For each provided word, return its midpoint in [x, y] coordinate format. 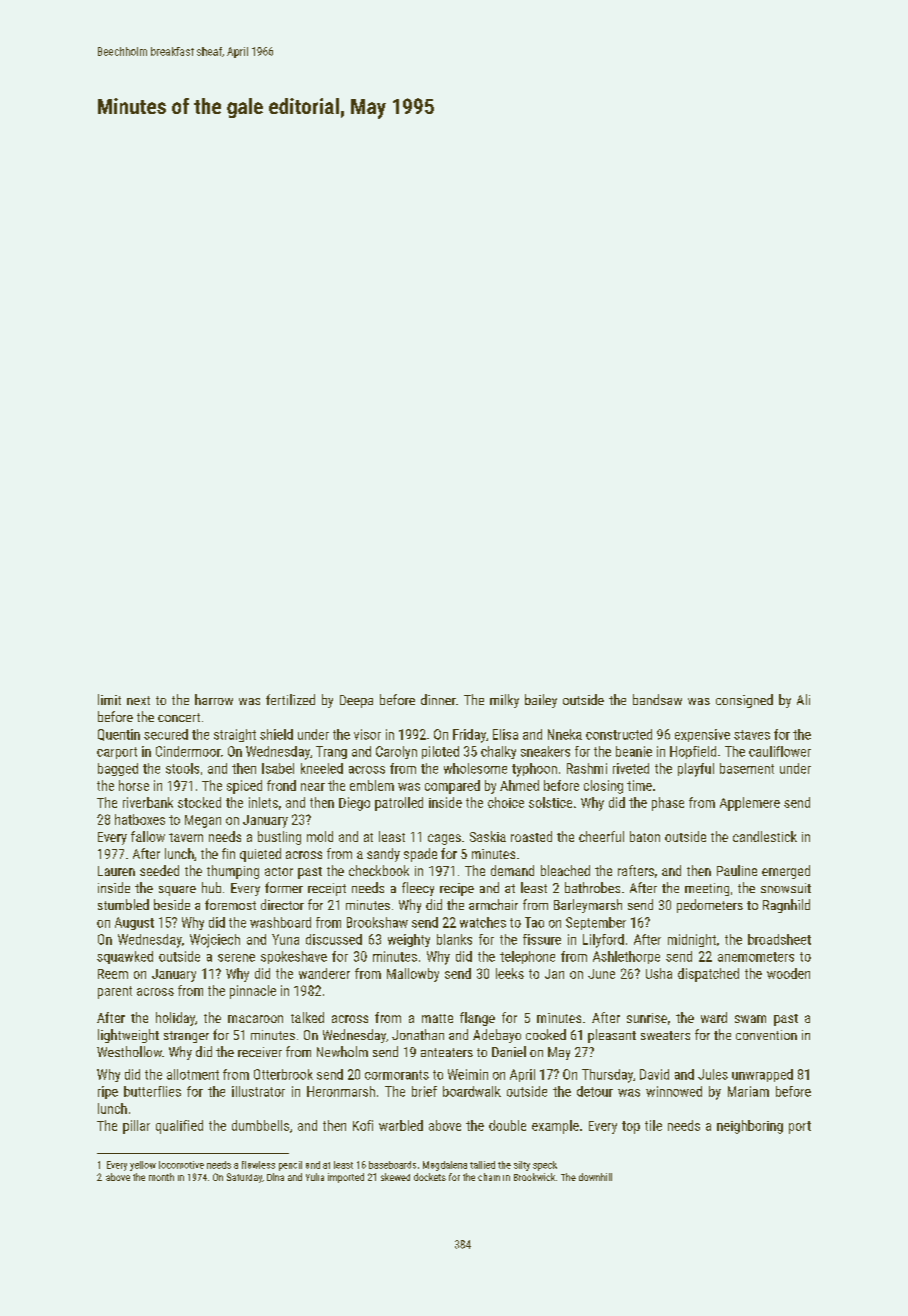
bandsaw [657, 699]
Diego [354, 804]
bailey [541, 701]
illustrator [258, 1091]
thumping [233, 872]
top [631, 1127]
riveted [631, 768]
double [507, 1125]
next [138, 700]
